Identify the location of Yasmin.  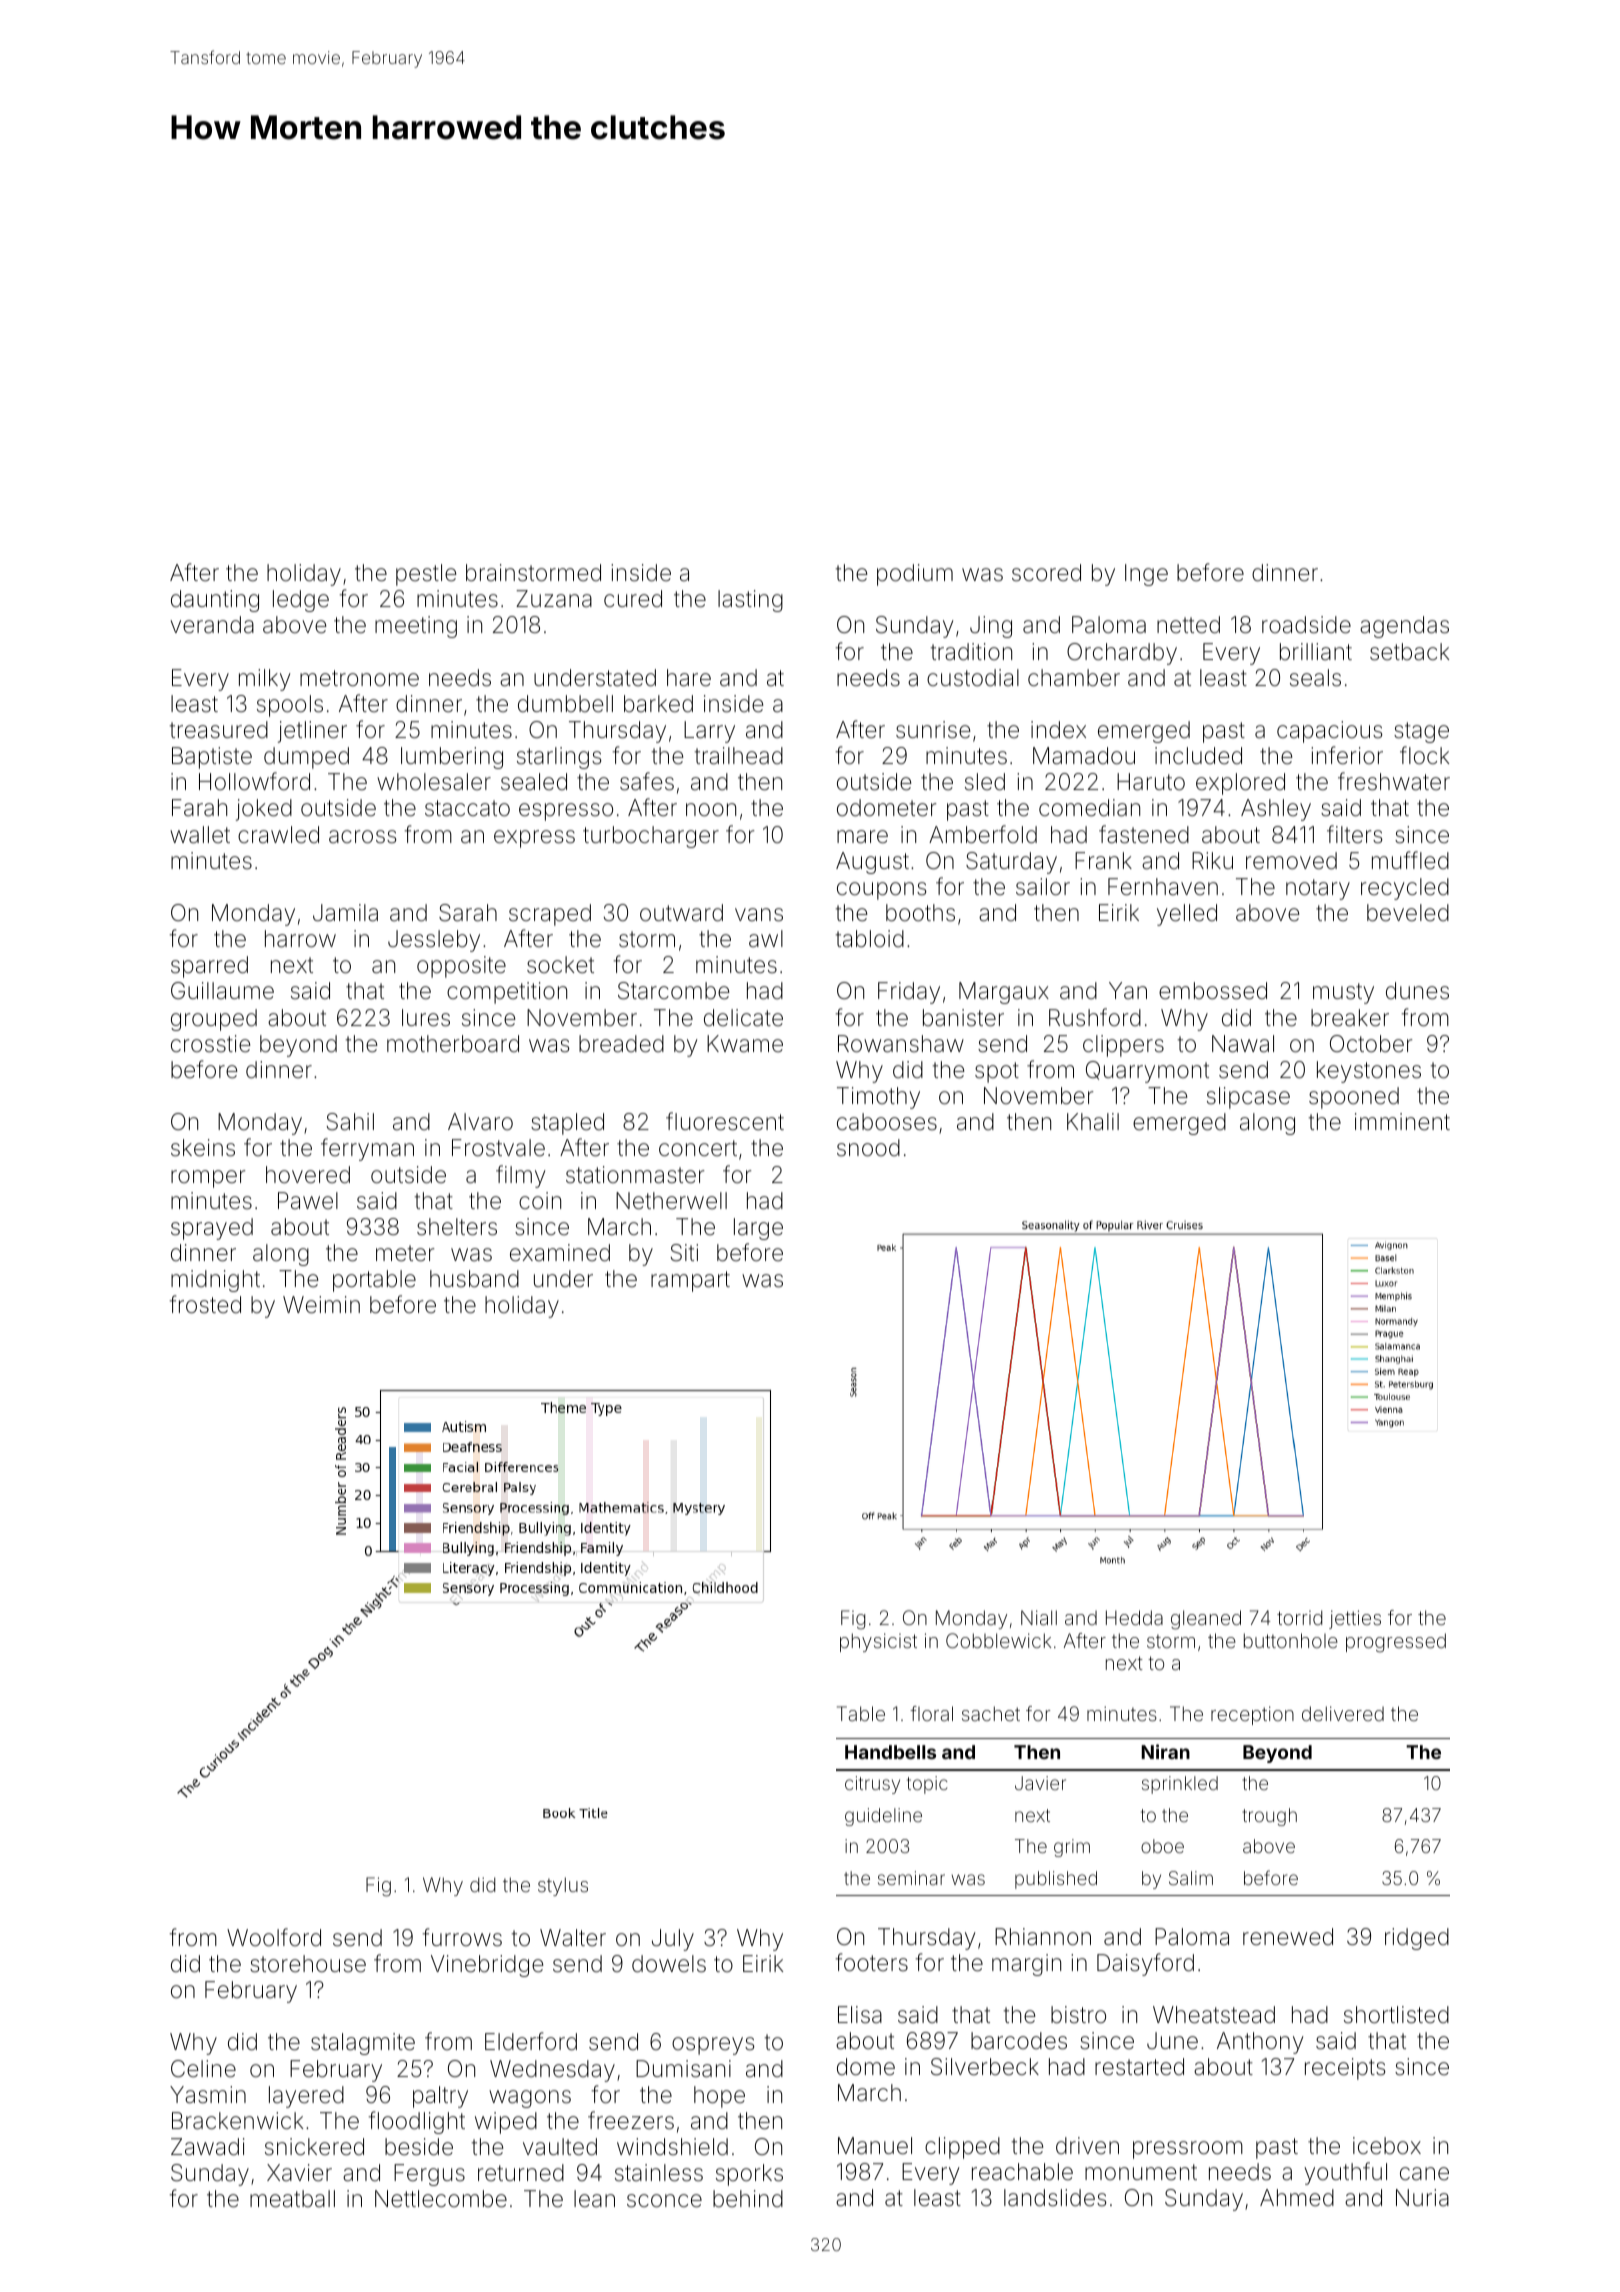
(208, 2095).
